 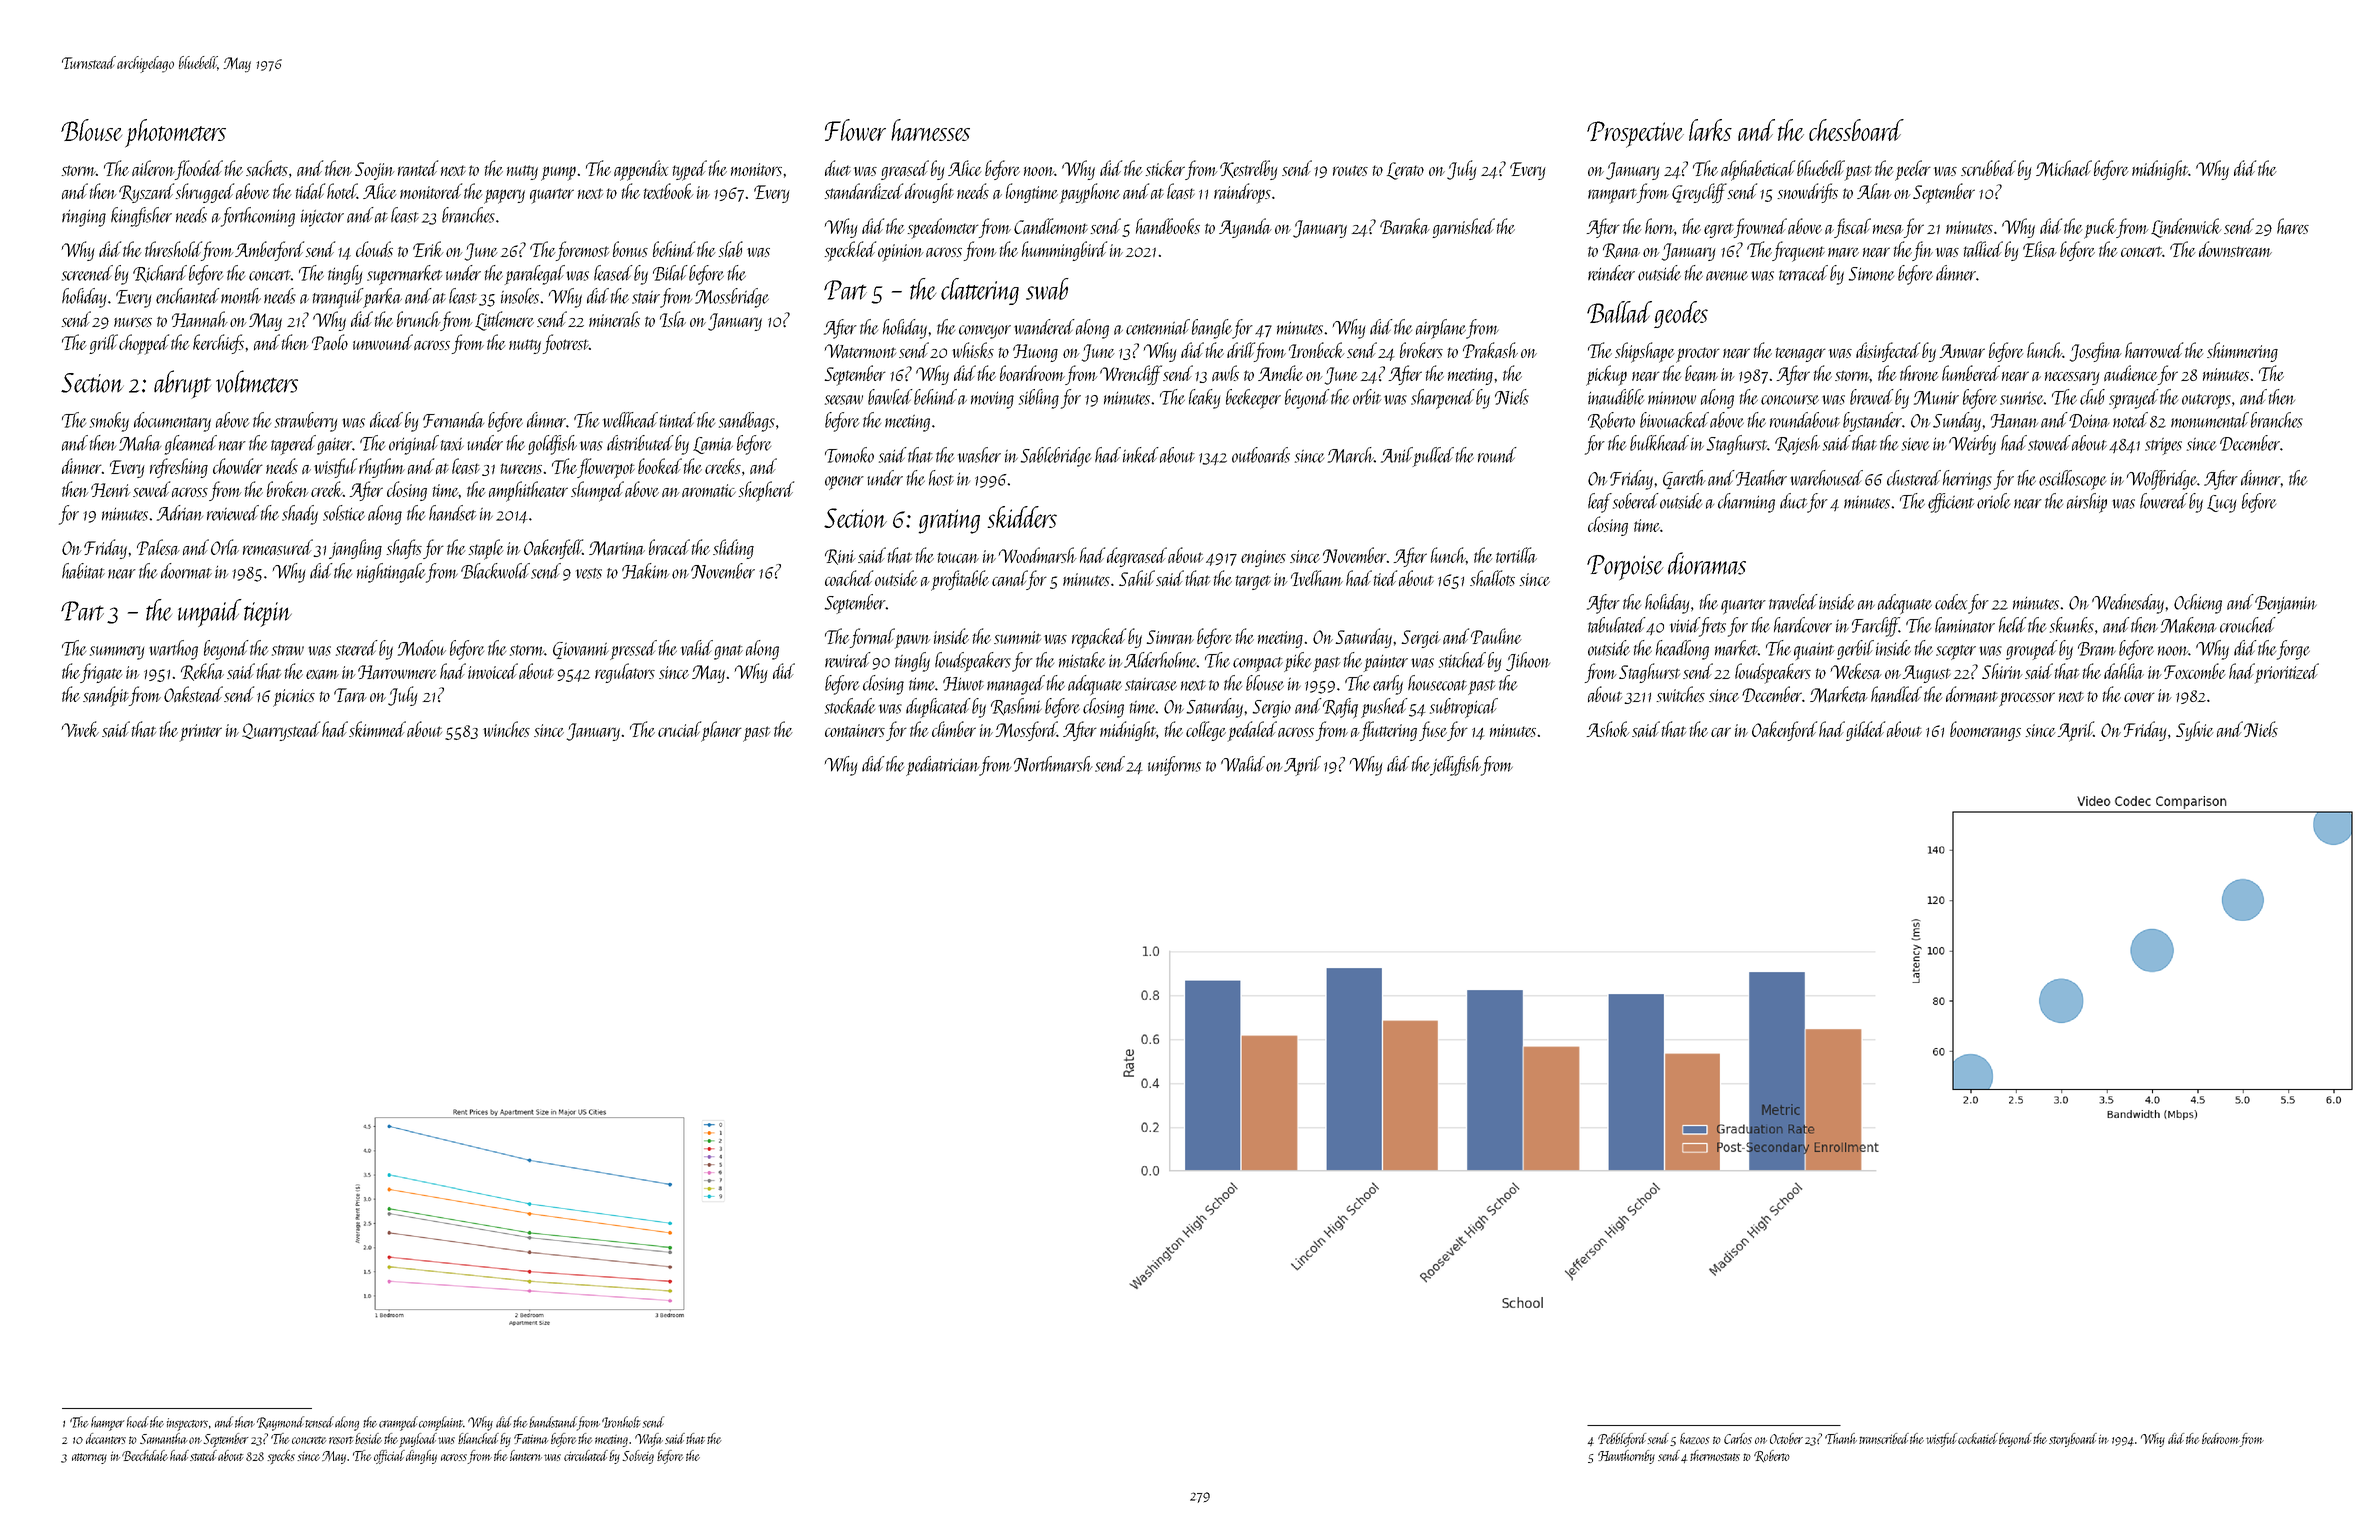 I want to click on Anil, so click(x=1397, y=455).
